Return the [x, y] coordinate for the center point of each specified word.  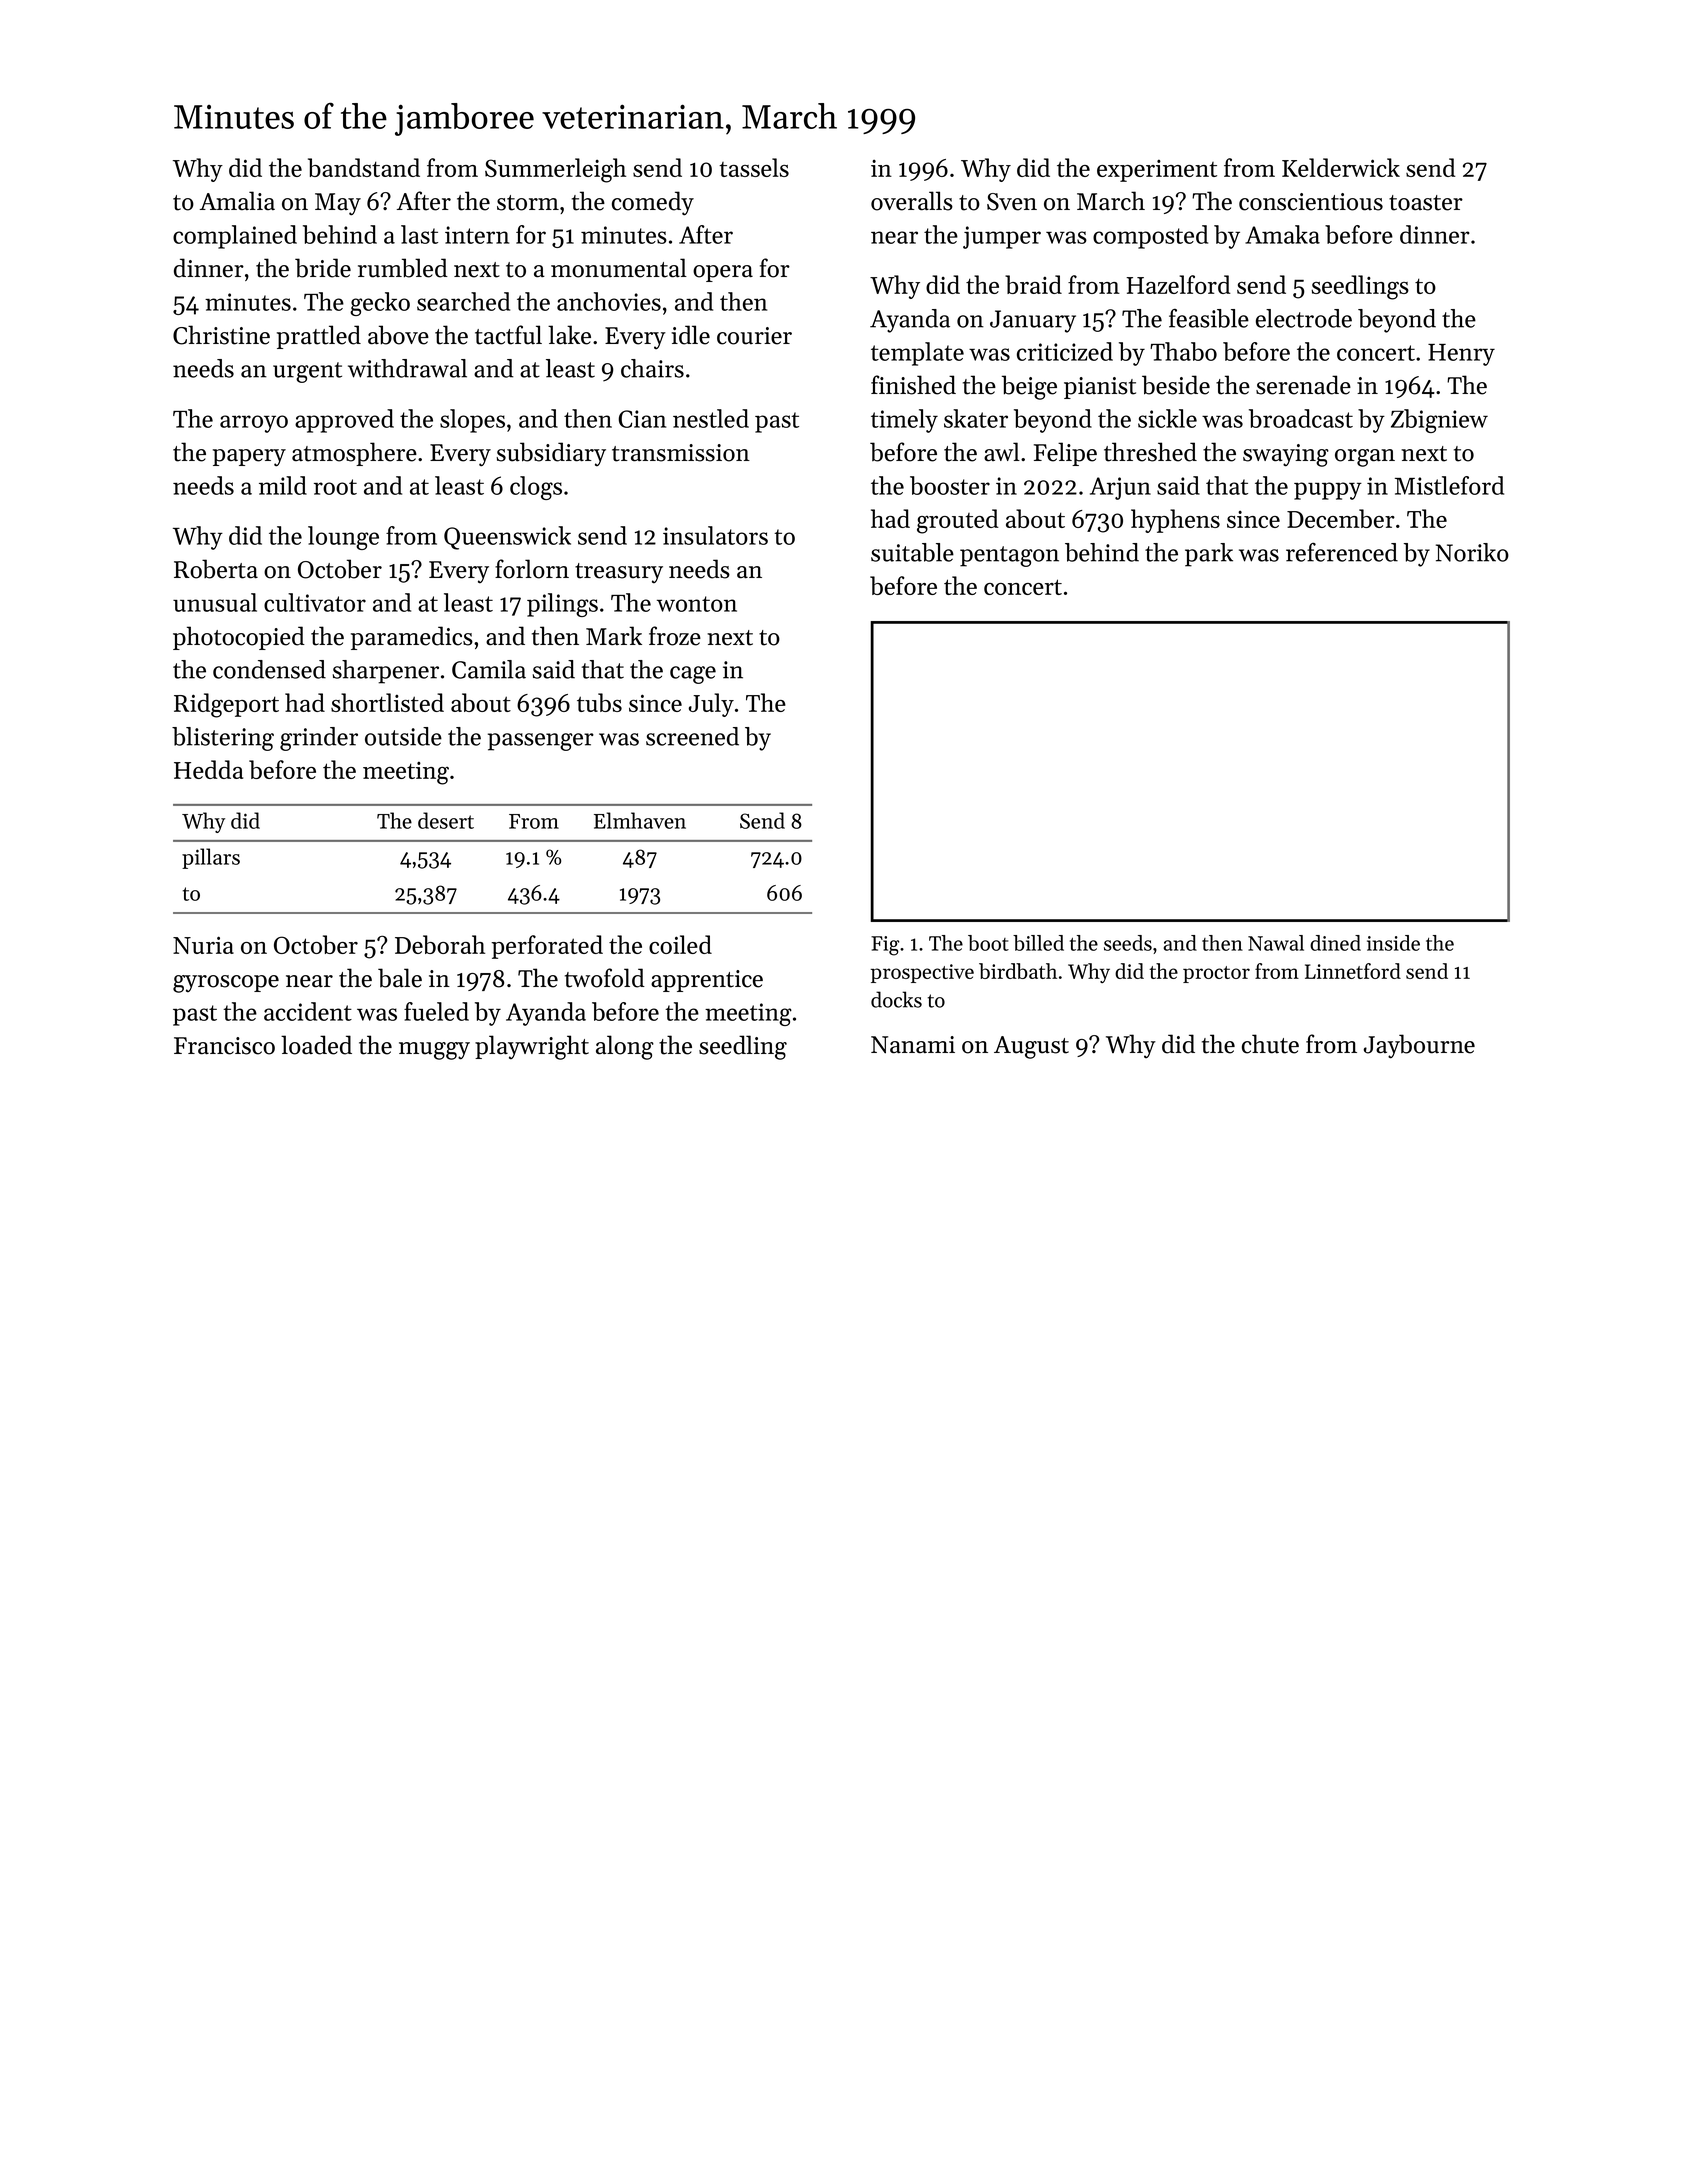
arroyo [254, 424]
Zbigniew [1439, 421]
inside [1393, 943]
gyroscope [226, 984]
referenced [1342, 552]
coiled [680, 944]
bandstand [364, 167]
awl [1002, 451]
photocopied [239, 638]
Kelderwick [1341, 167]
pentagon [1009, 556]
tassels [754, 167]
